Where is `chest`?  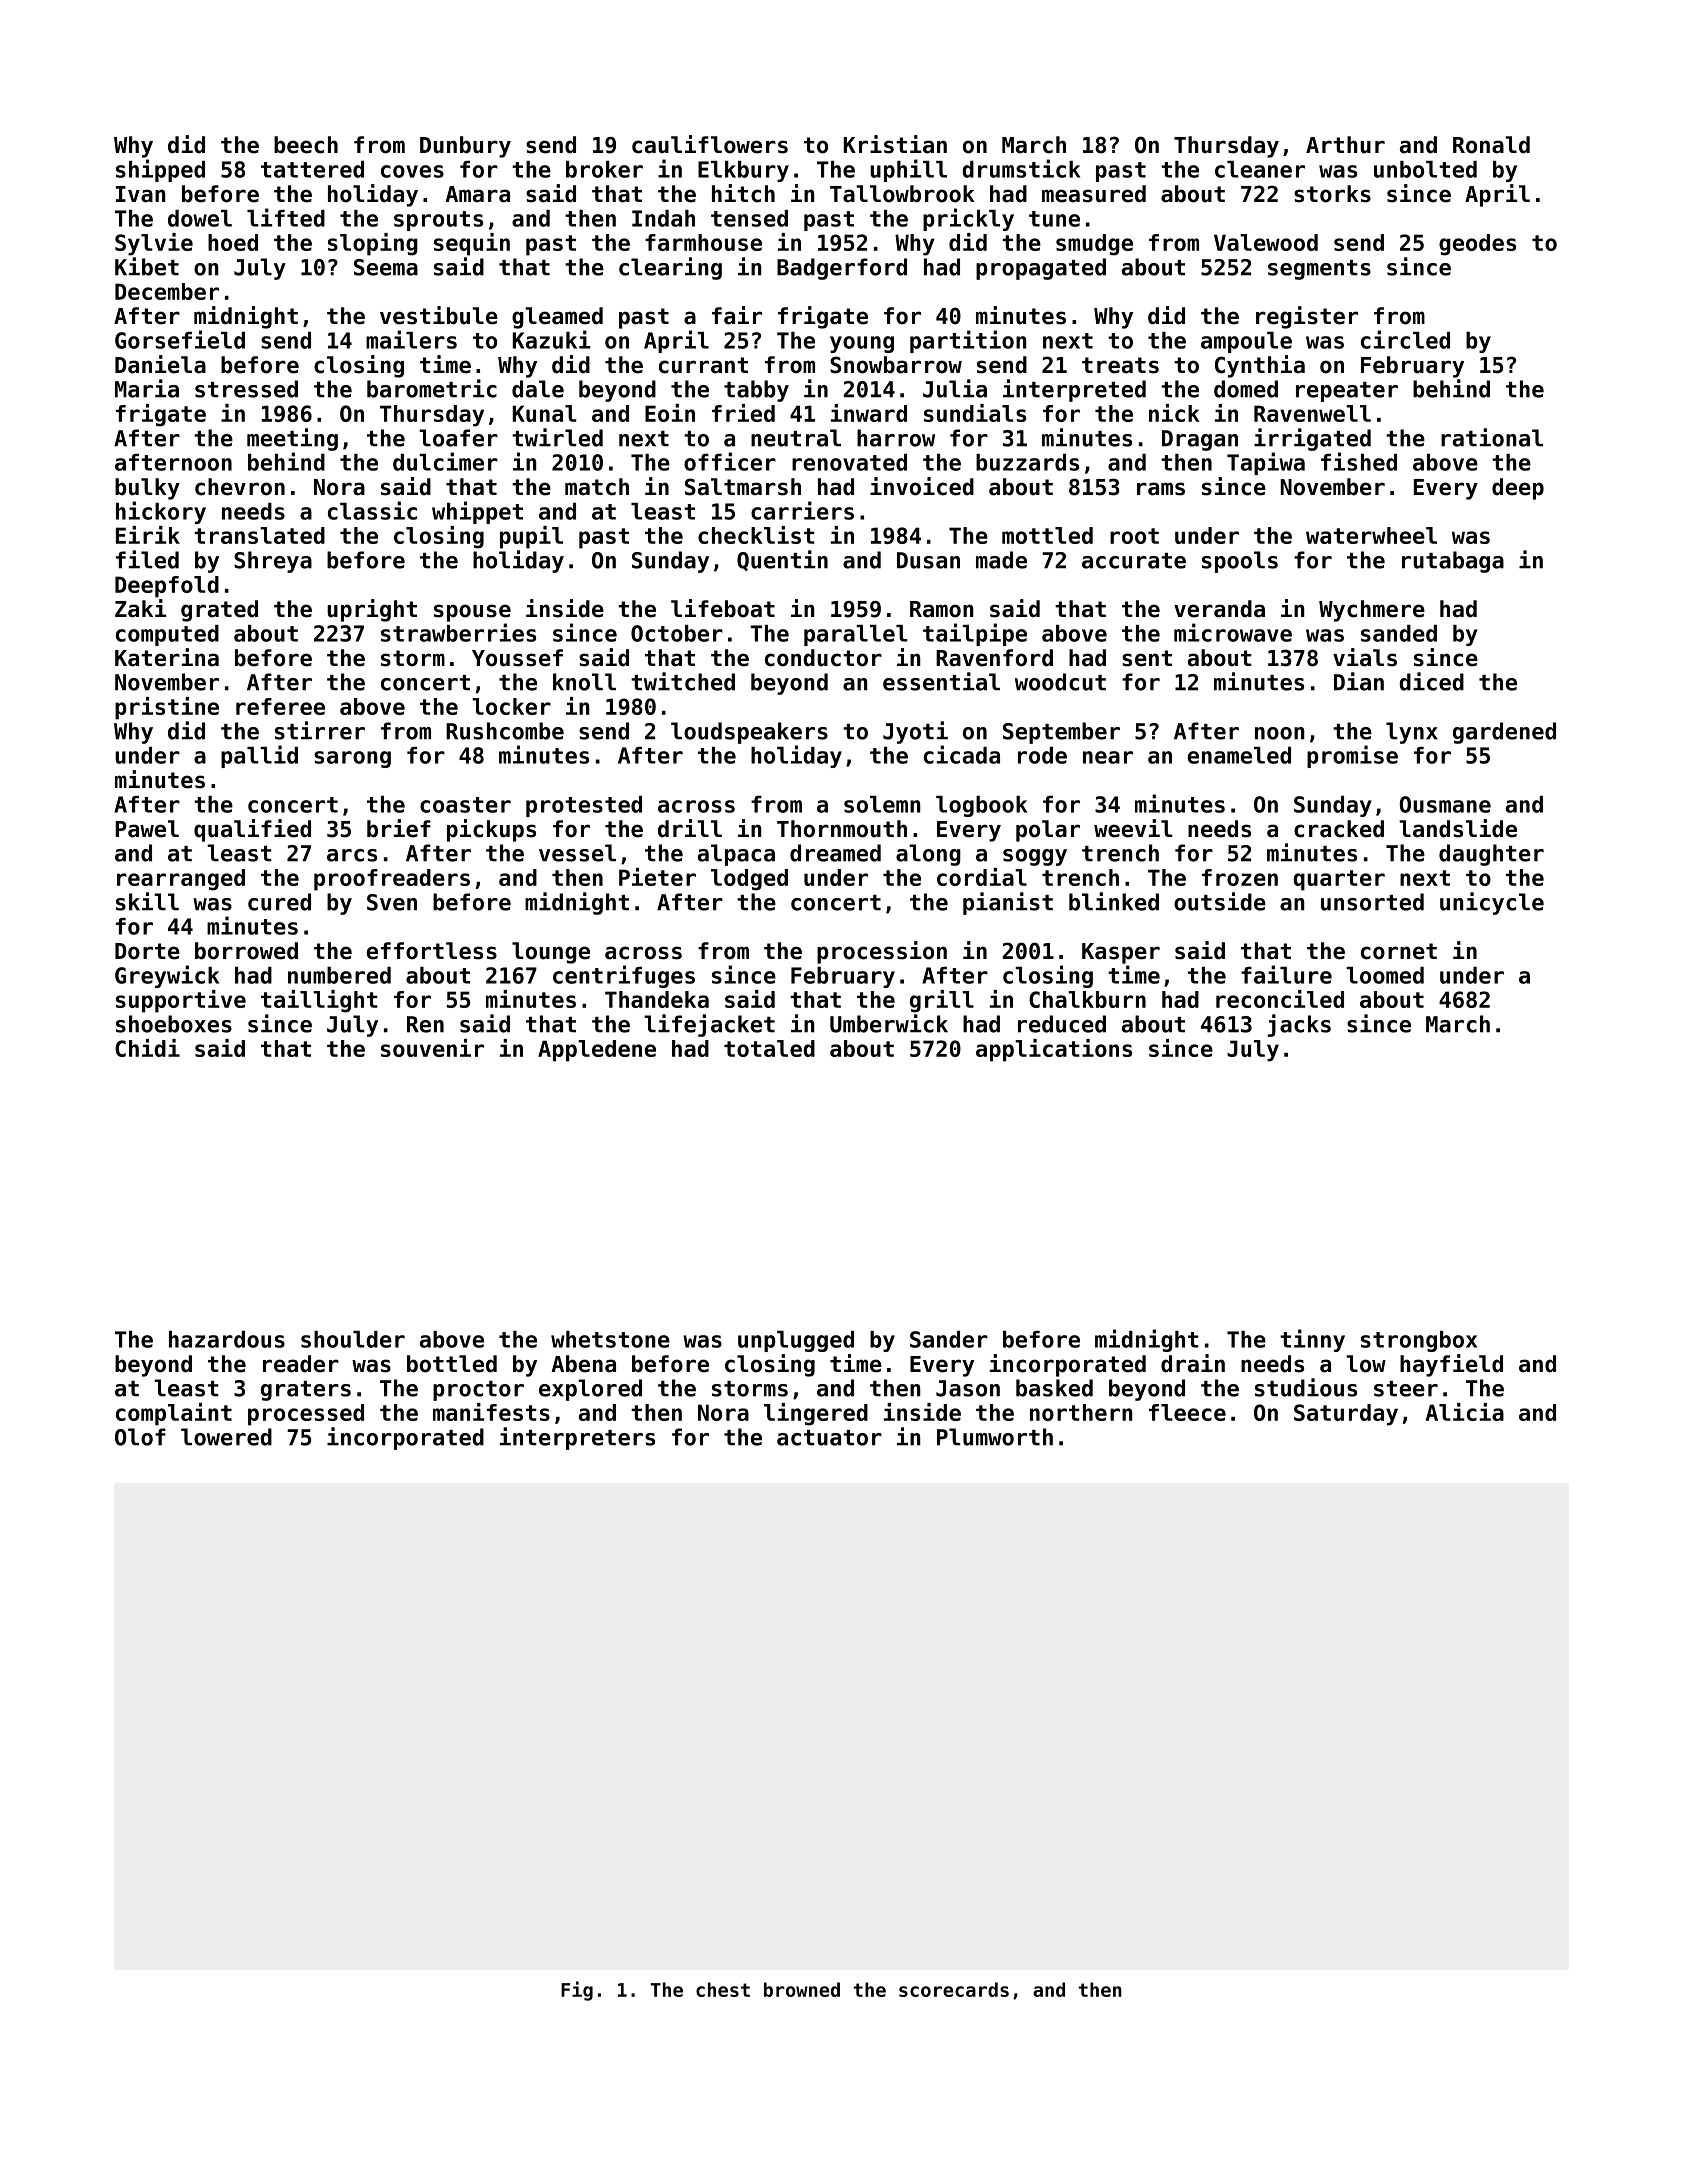
chest is located at coordinates (723, 1989).
